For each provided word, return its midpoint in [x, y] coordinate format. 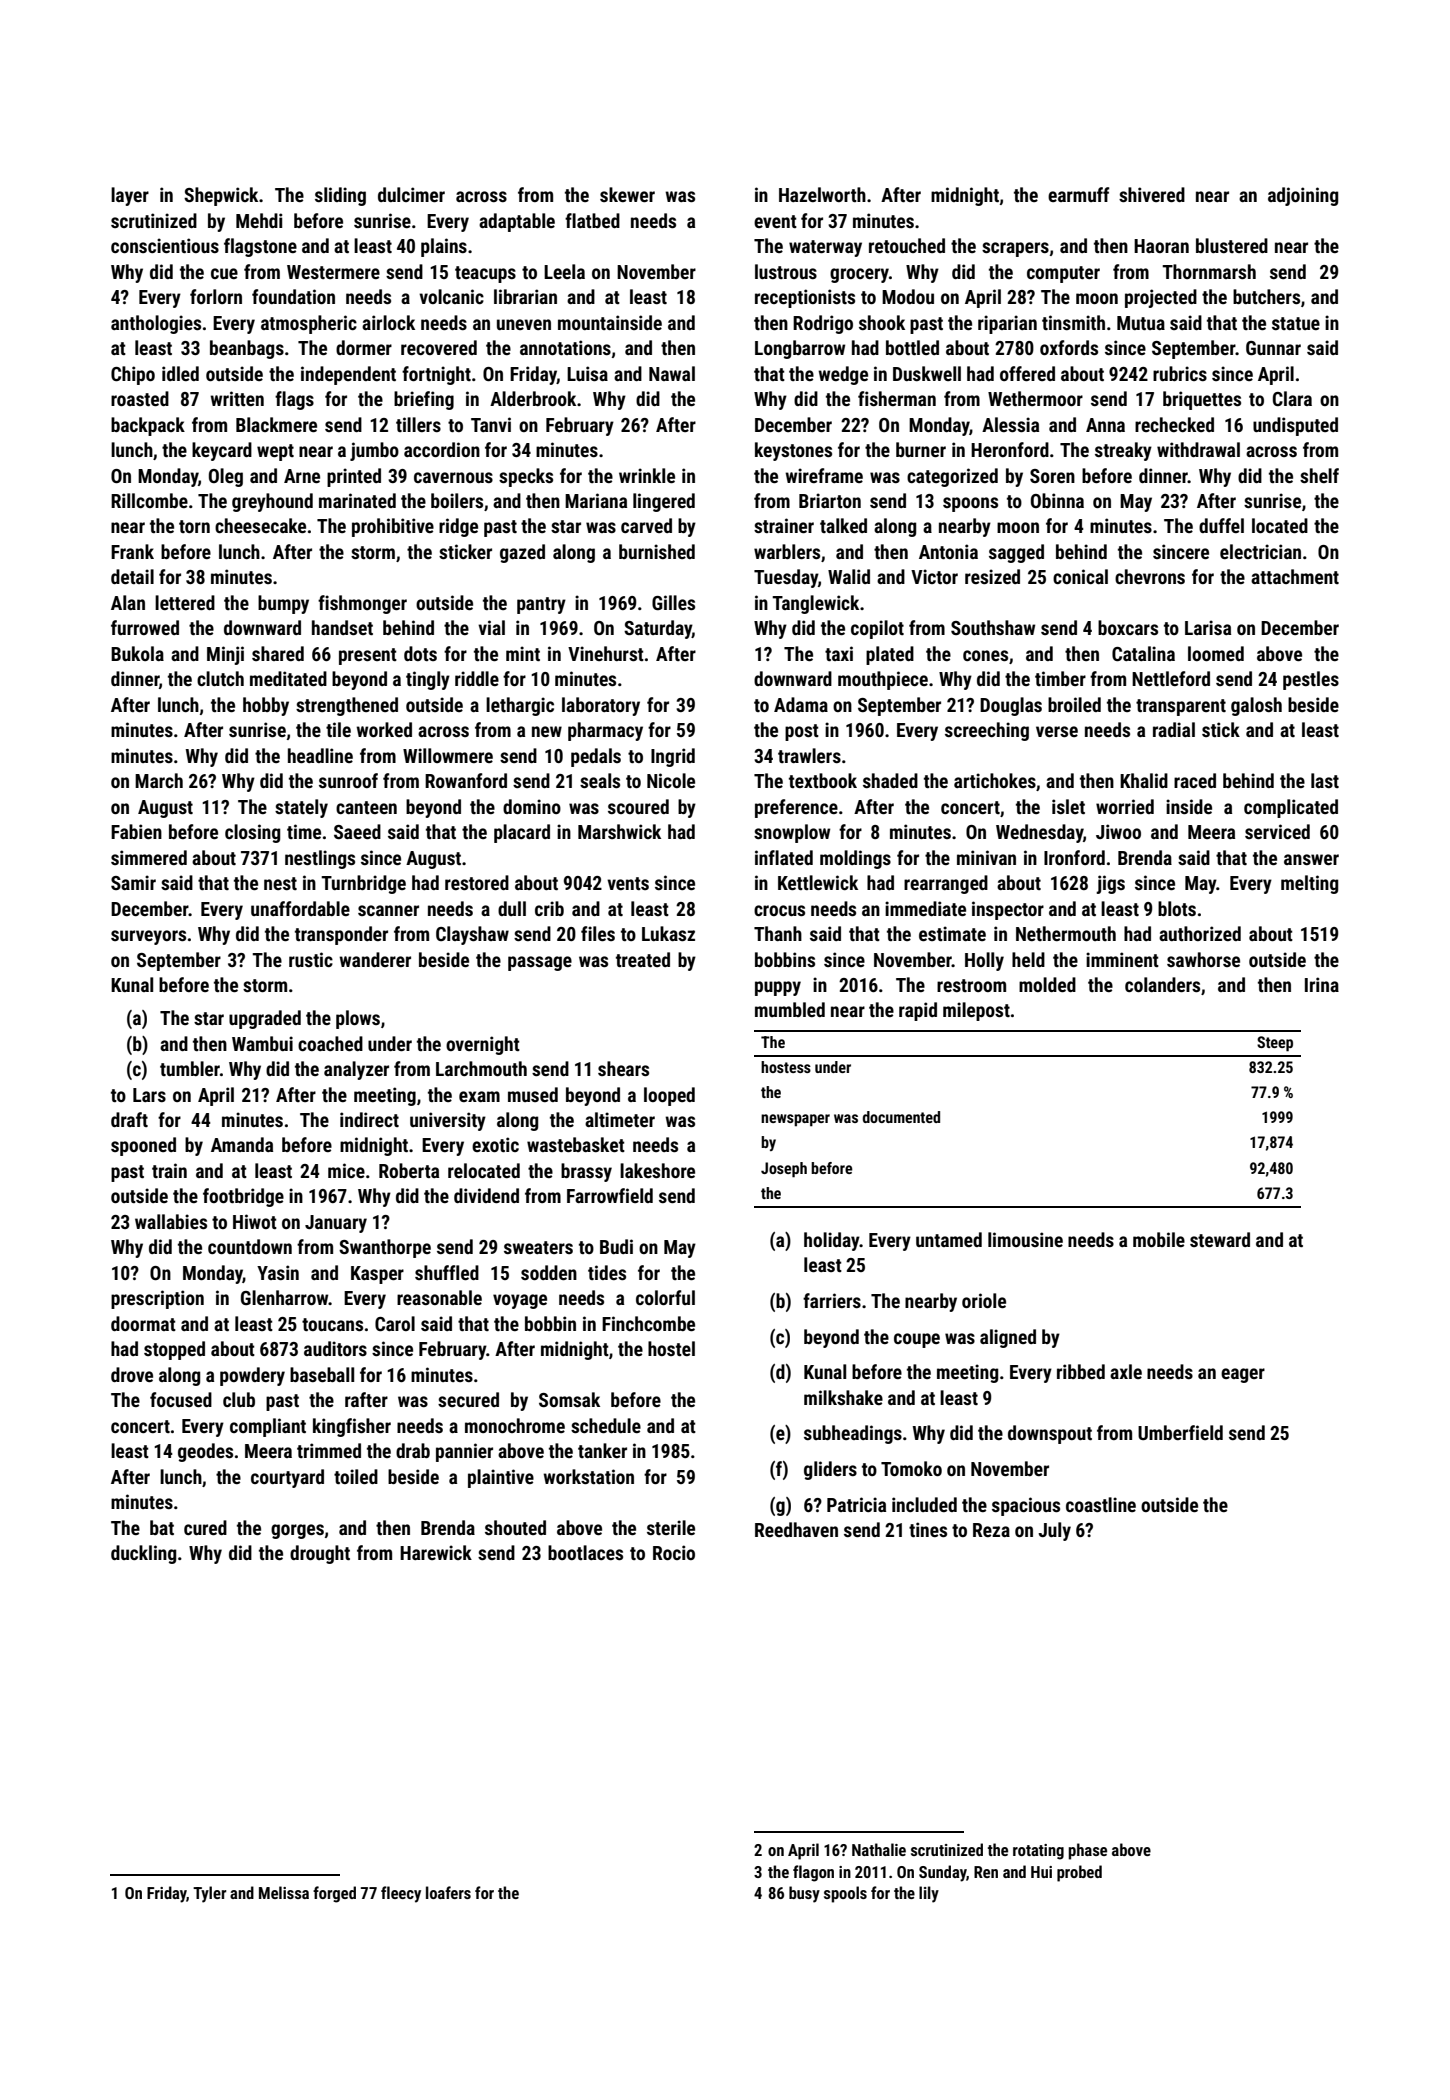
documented [901, 1117]
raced [1195, 780]
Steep [1275, 1044]
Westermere [333, 272]
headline [320, 755]
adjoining [1303, 196]
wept [275, 452]
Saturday [658, 629]
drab [413, 1450]
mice [346, 1170]
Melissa [284, 1892]
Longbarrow [800, 349]
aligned [1008, 1338]
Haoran [1161, 246]
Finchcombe [648, 1323]
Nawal [672, 373]
